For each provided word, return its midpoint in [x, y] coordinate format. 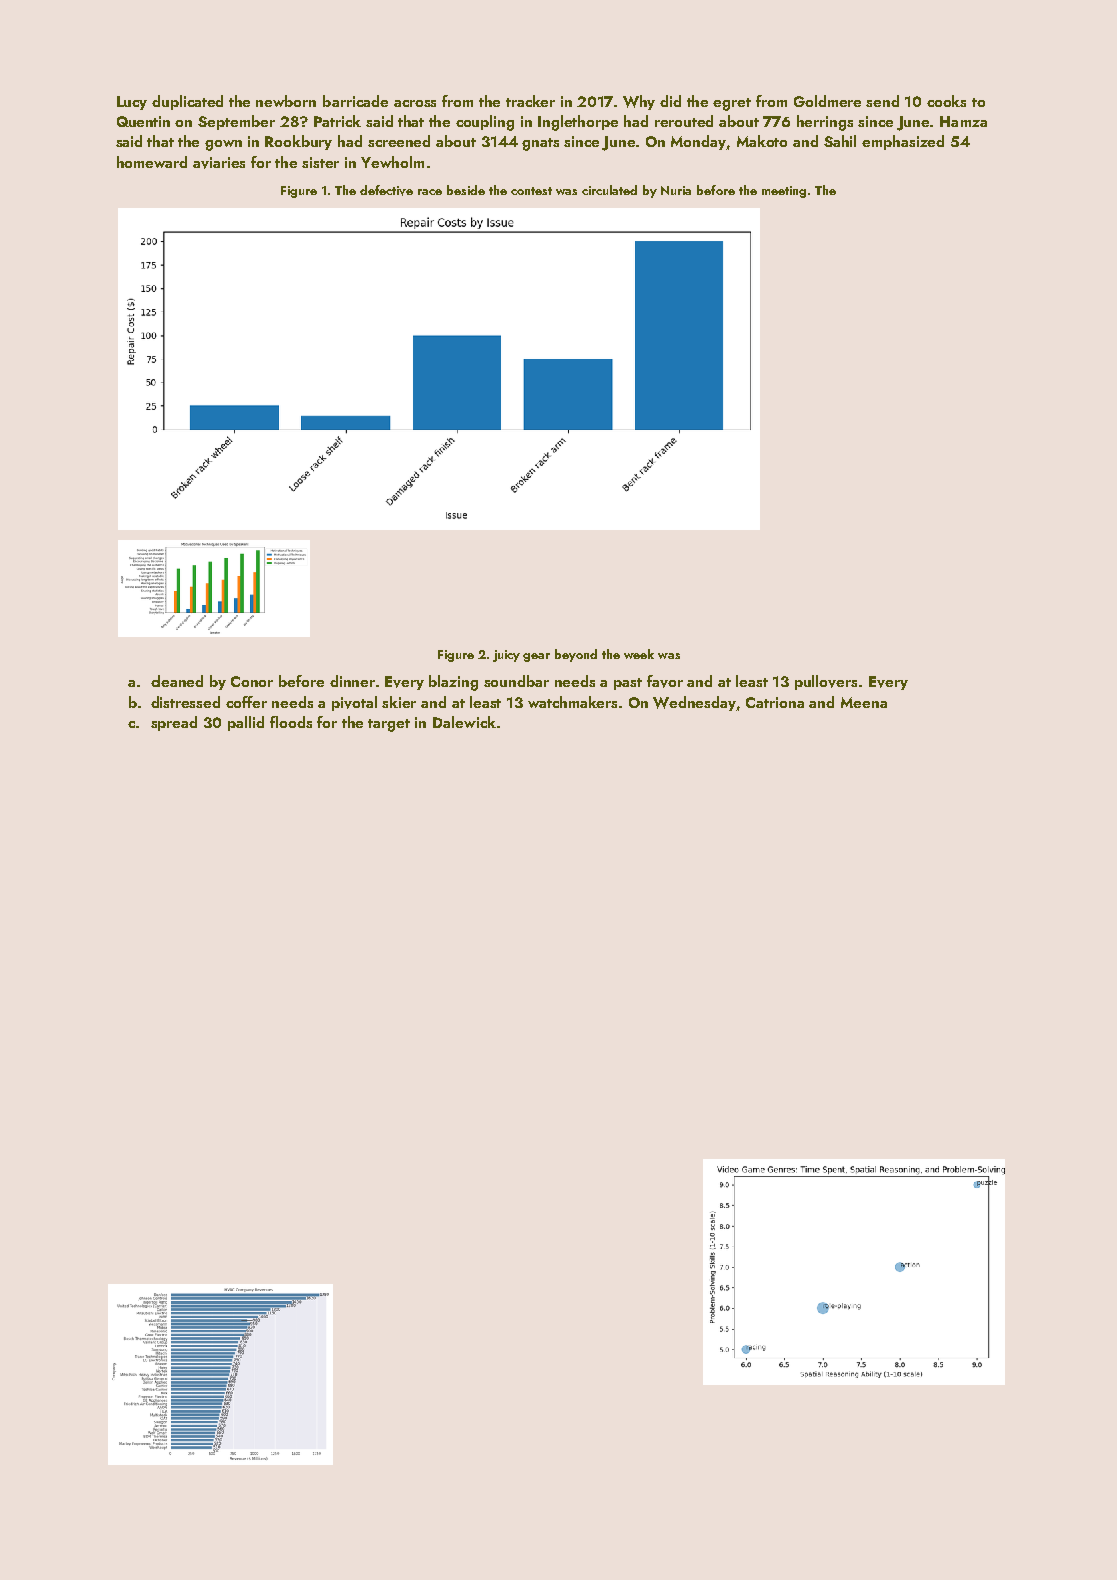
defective [386, 190]
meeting [784, 192]
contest [531, 191]
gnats [540, 144]
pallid [246, 723]
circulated [609, 190]
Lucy [132, 103]
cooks [946, 101]
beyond [576, 655]
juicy [506, 656]
